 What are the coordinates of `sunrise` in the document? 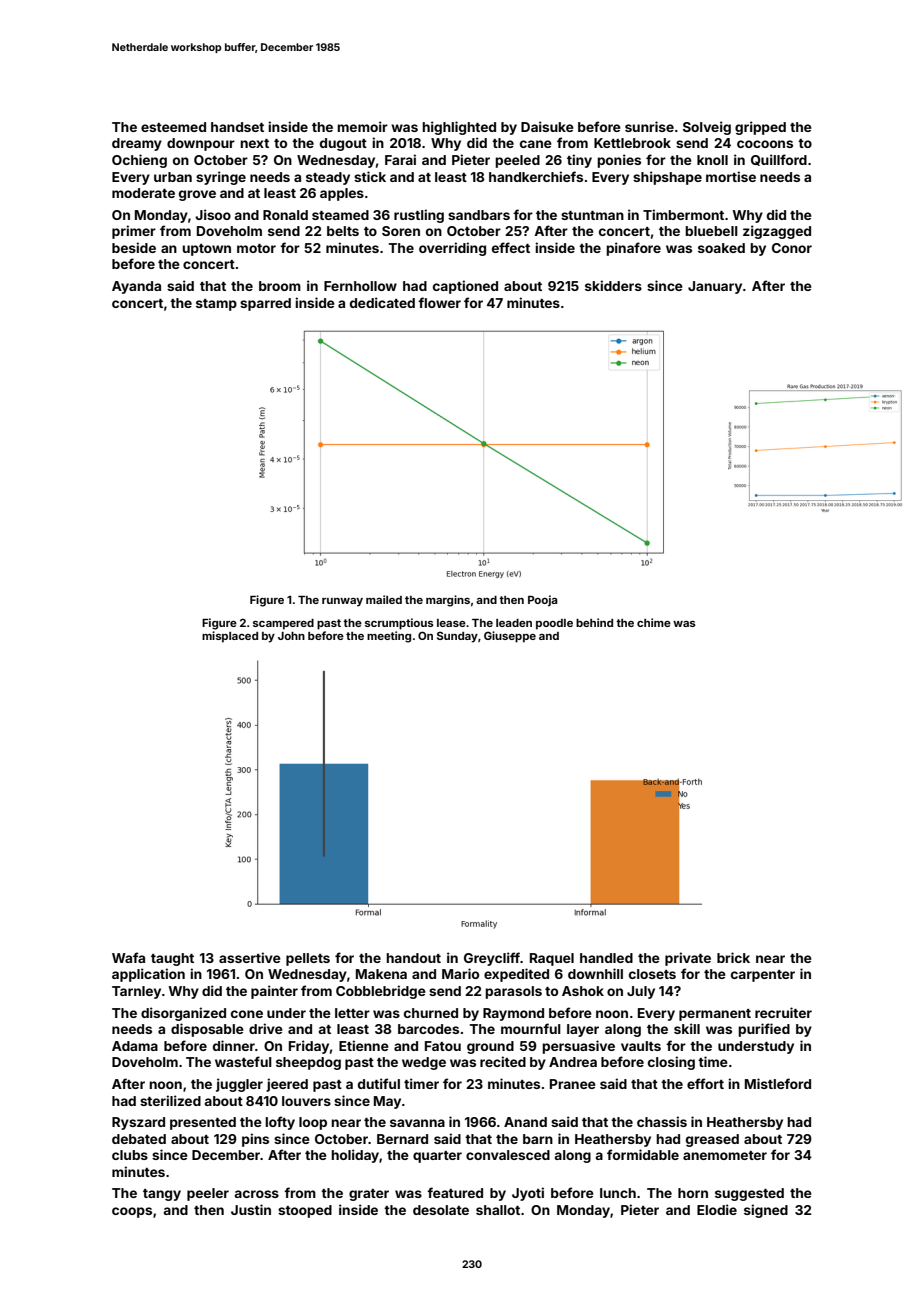 It's located at (649, 126).
